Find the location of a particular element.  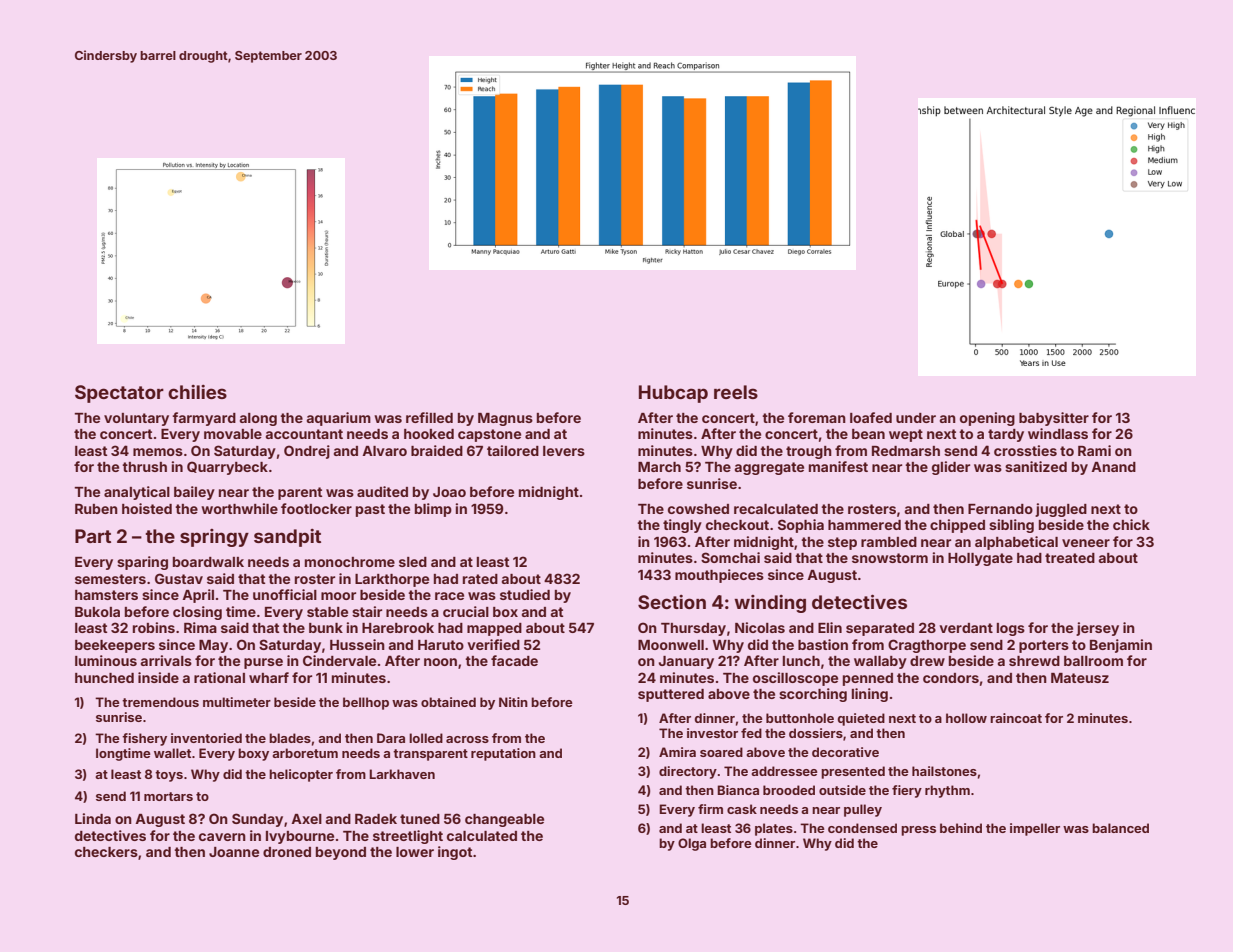

veneer is located at coordinates (1086, 543).
